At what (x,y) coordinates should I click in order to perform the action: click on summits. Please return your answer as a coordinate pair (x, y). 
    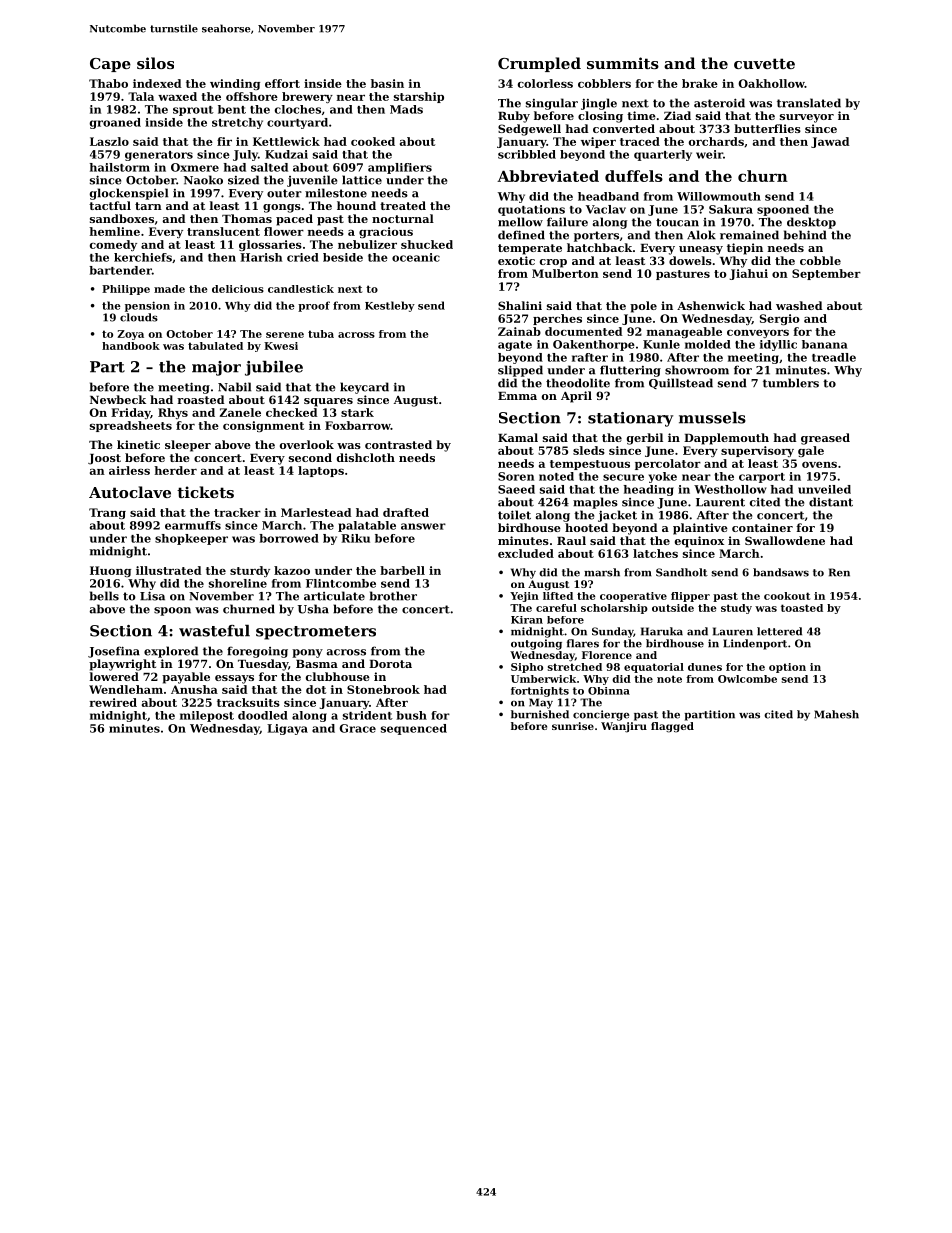
    Looking at the image, I should click on (623, 63).
